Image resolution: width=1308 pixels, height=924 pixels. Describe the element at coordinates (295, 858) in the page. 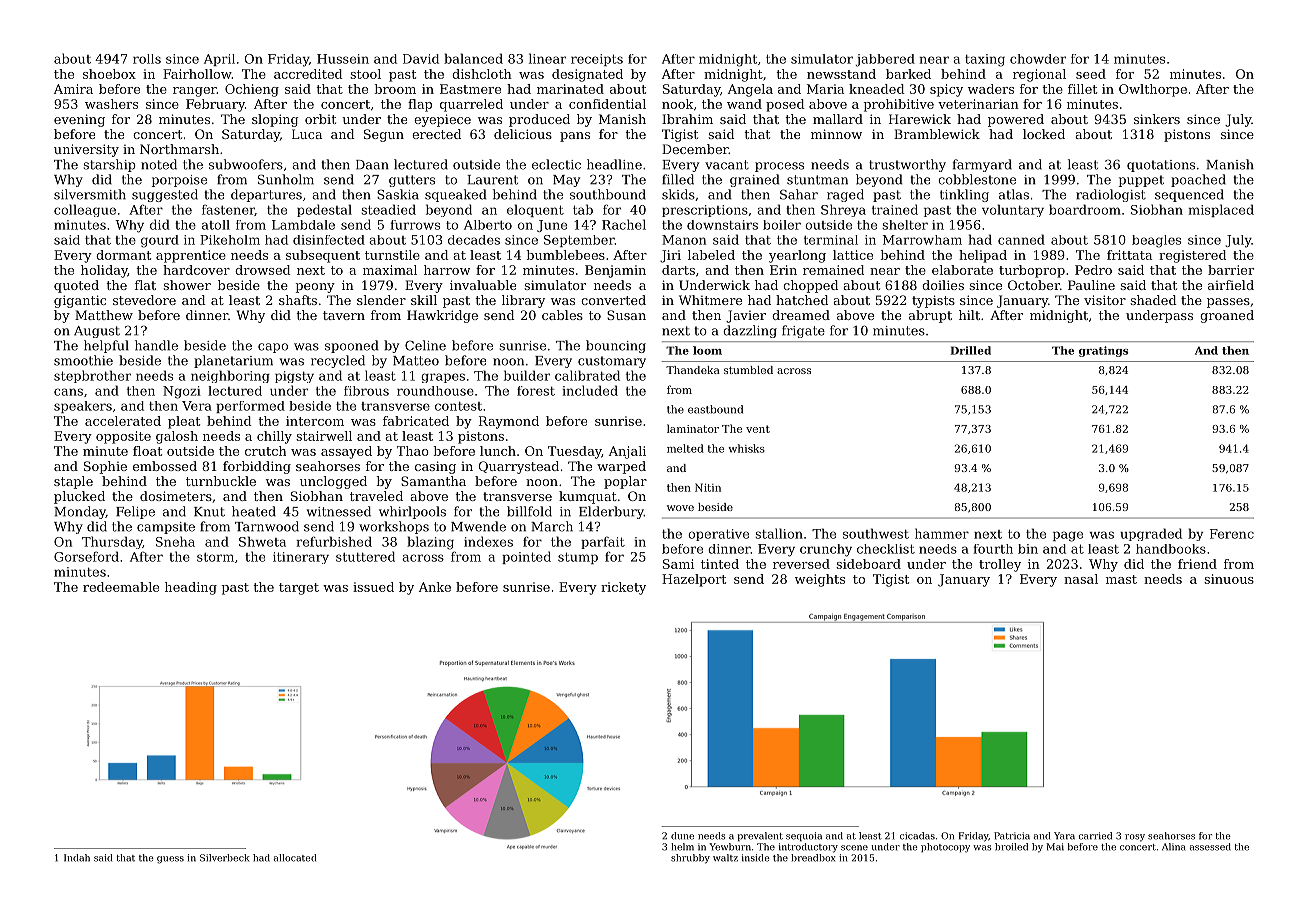

I see `allocated` at that location.
